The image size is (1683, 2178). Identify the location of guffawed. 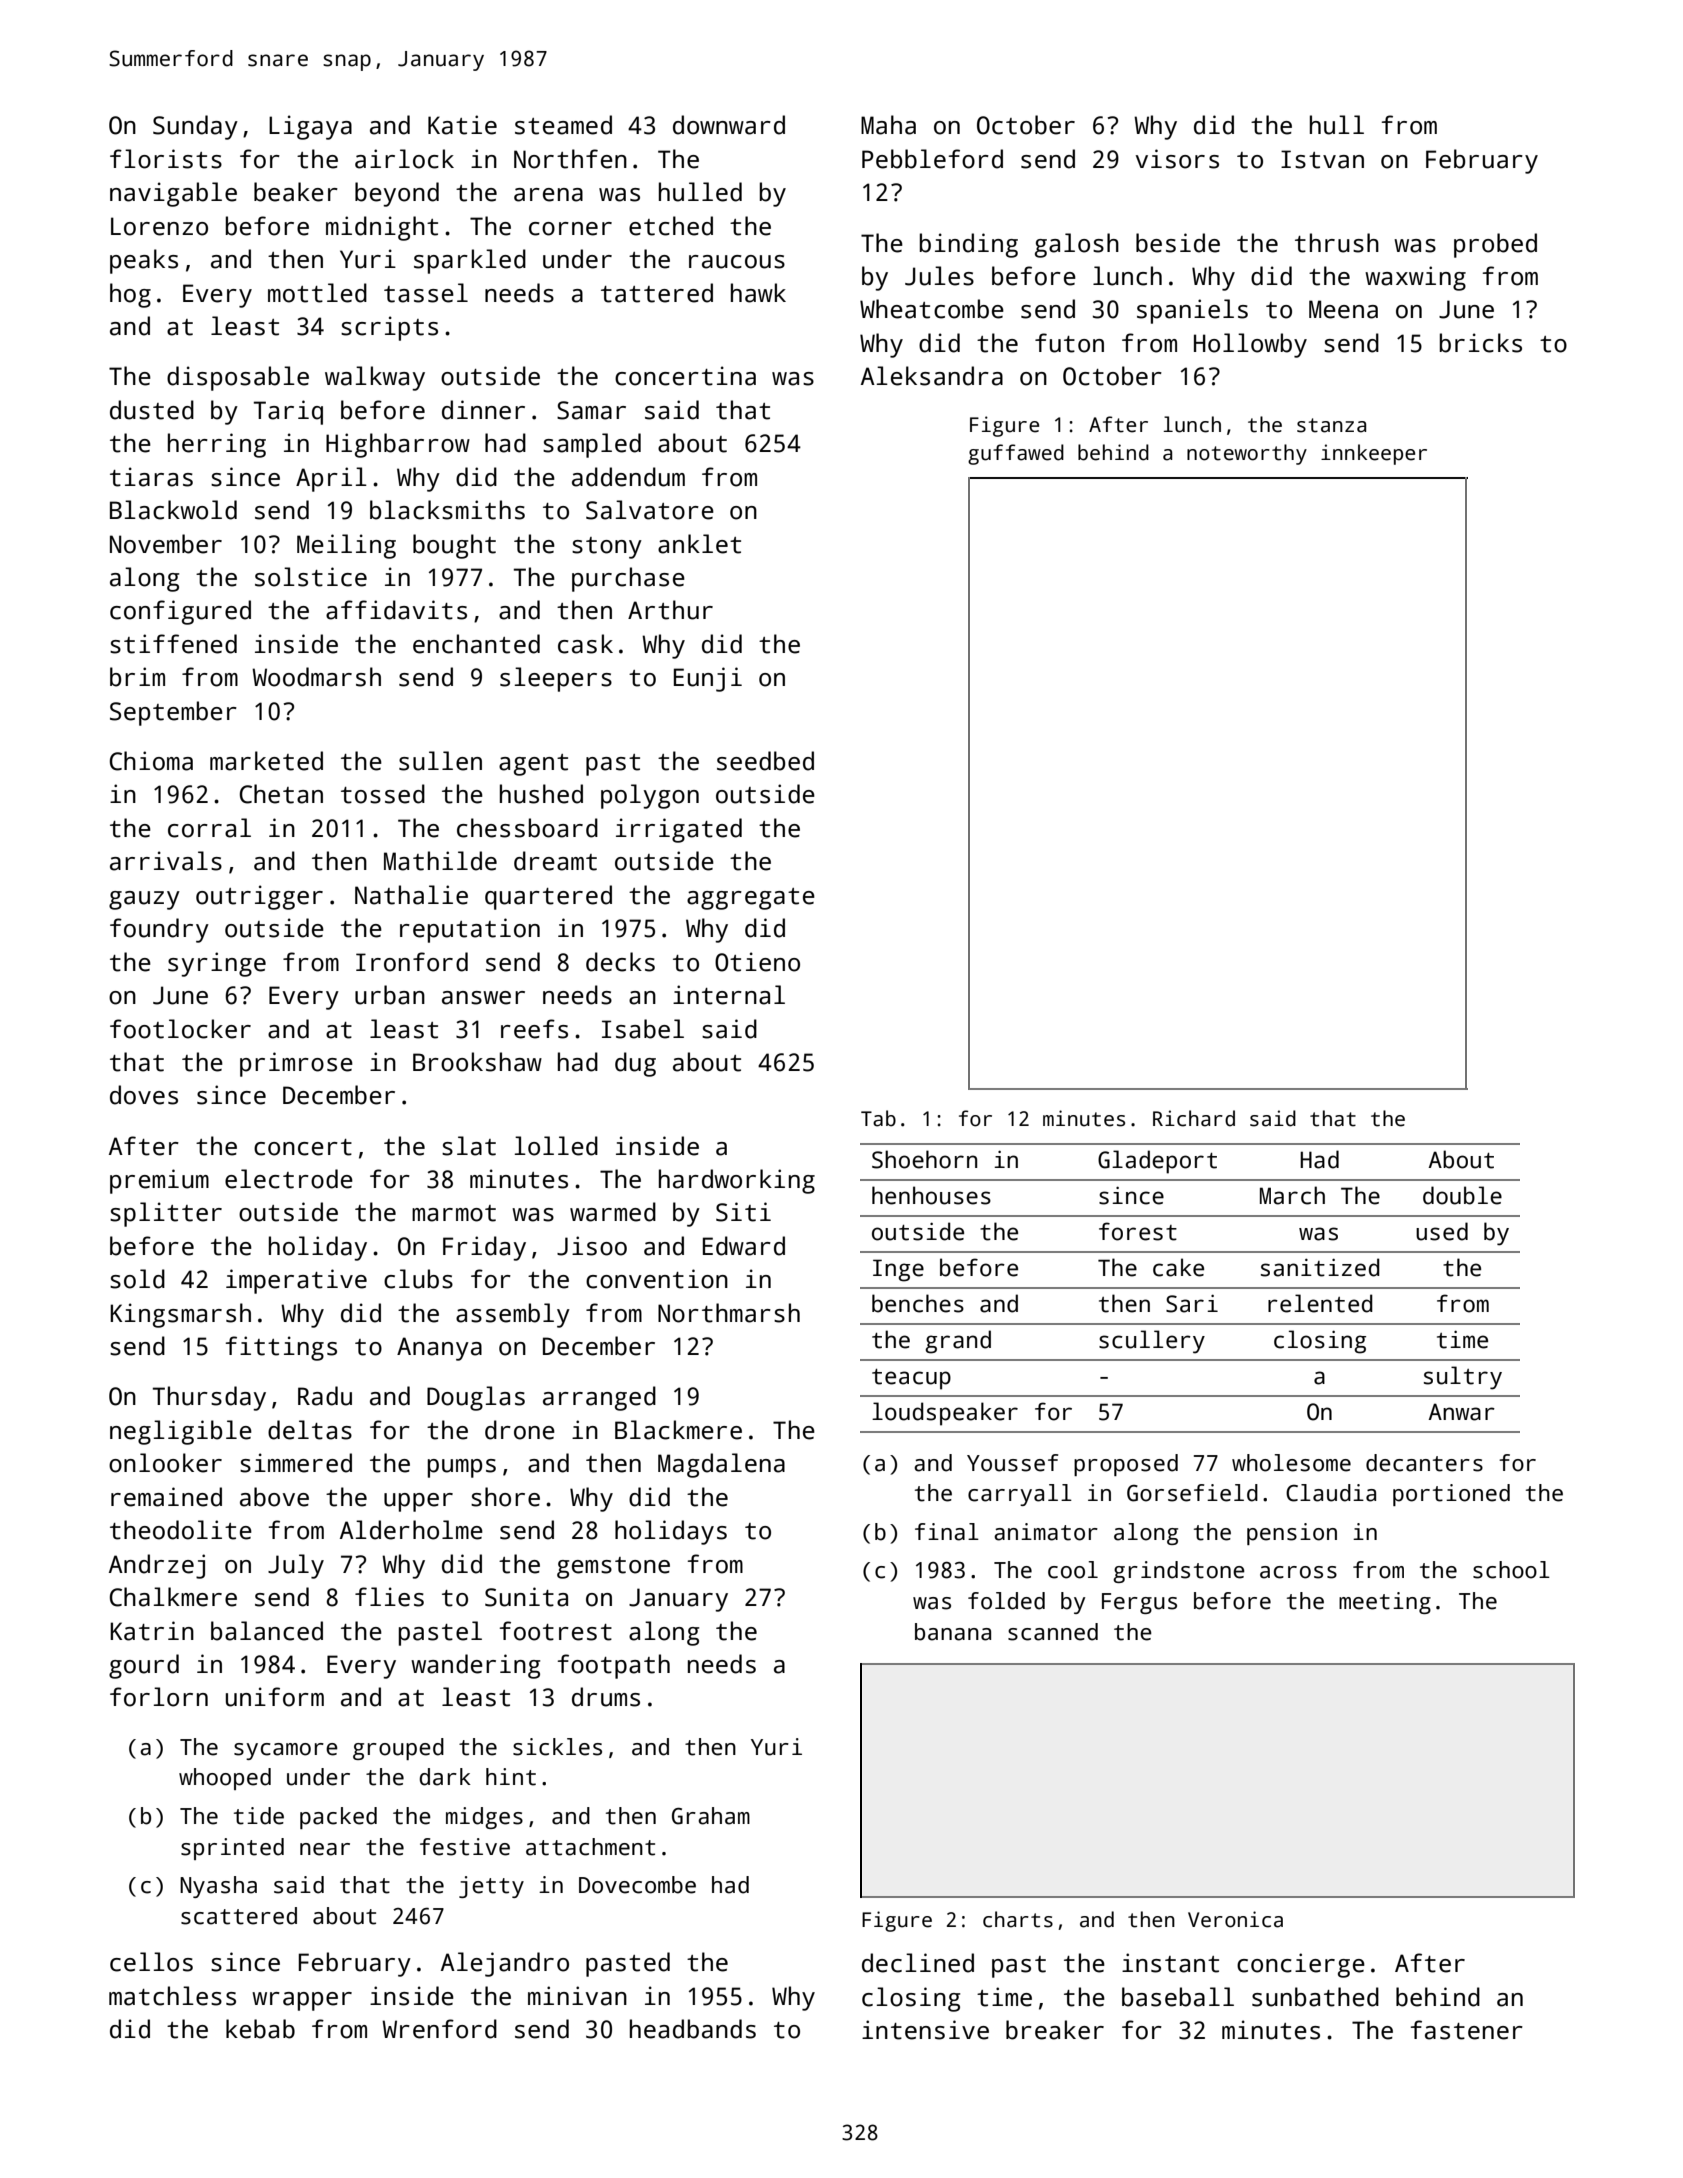
(1016, 454).
